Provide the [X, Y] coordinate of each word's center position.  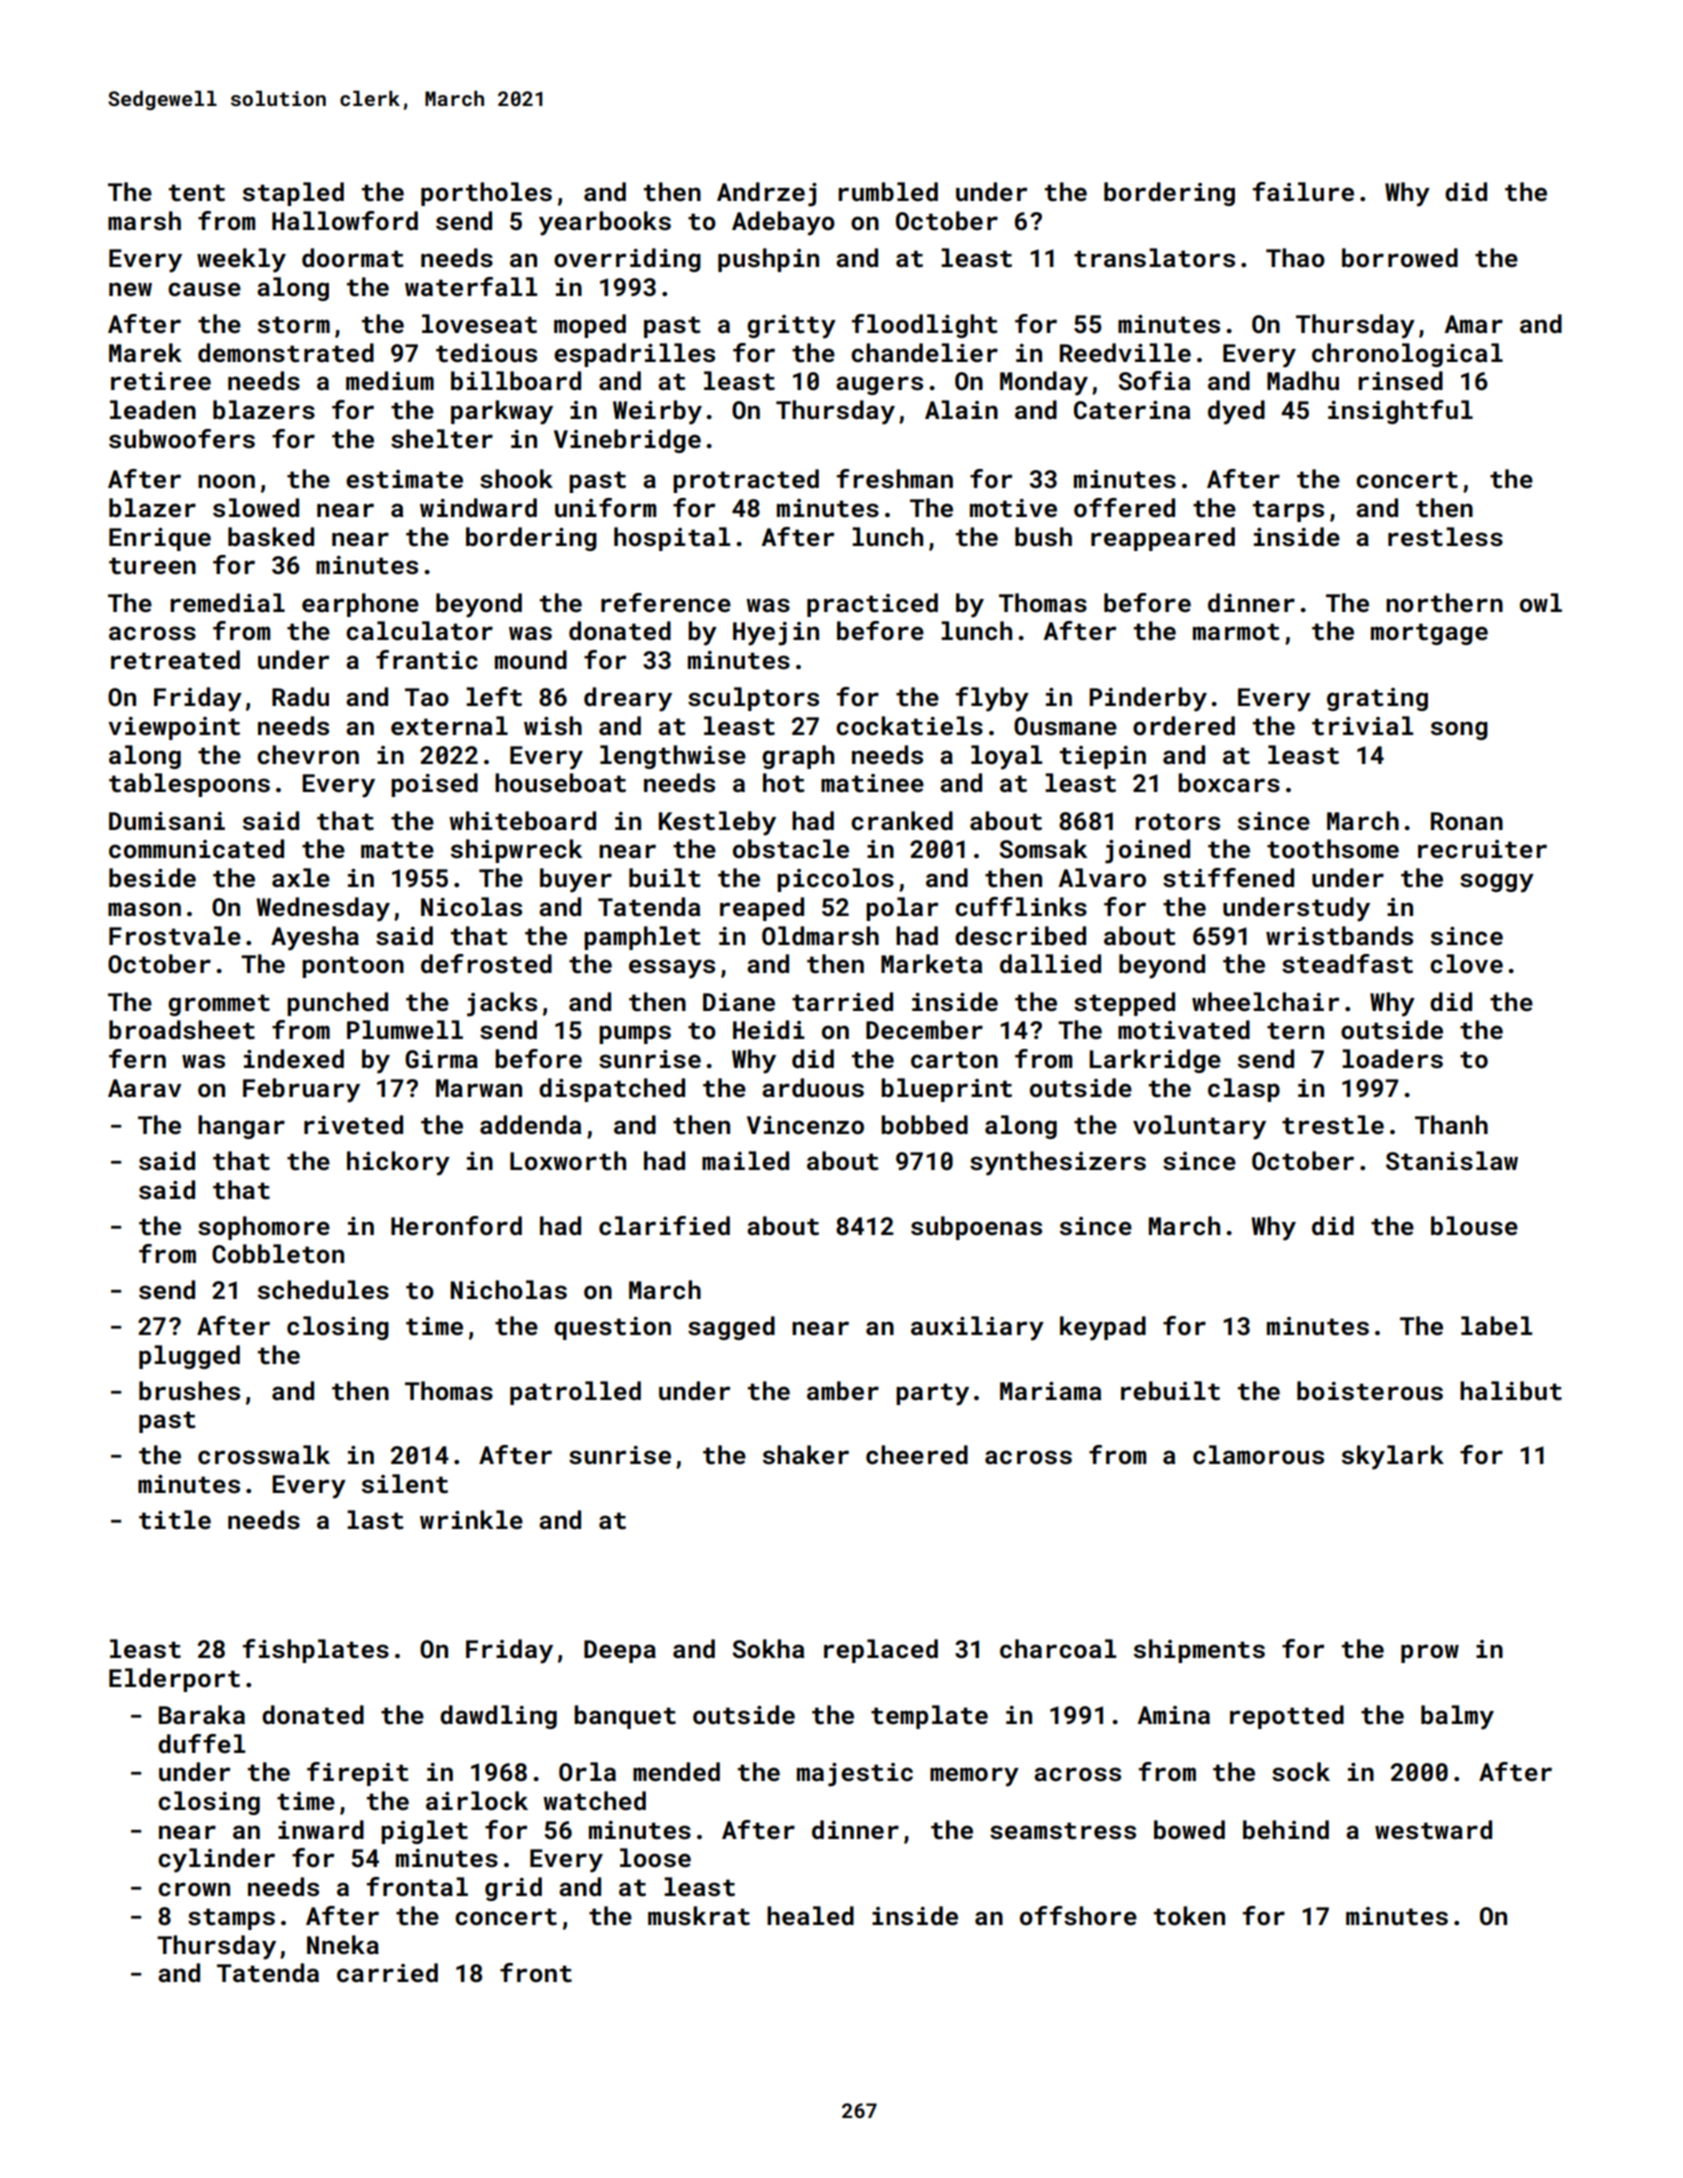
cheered [917, 1455]
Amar [1474, 324]
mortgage [1429, 634]
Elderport [174, 1680]
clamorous [1258, 1455]
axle [301, 877]
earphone [360, 605]
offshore [1078, 1916]
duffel [201, 1743]
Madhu [1303, 380]
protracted [746, 481]
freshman [895, 479]
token [1189, 1916]
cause [204, 289]
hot [784, 783]
